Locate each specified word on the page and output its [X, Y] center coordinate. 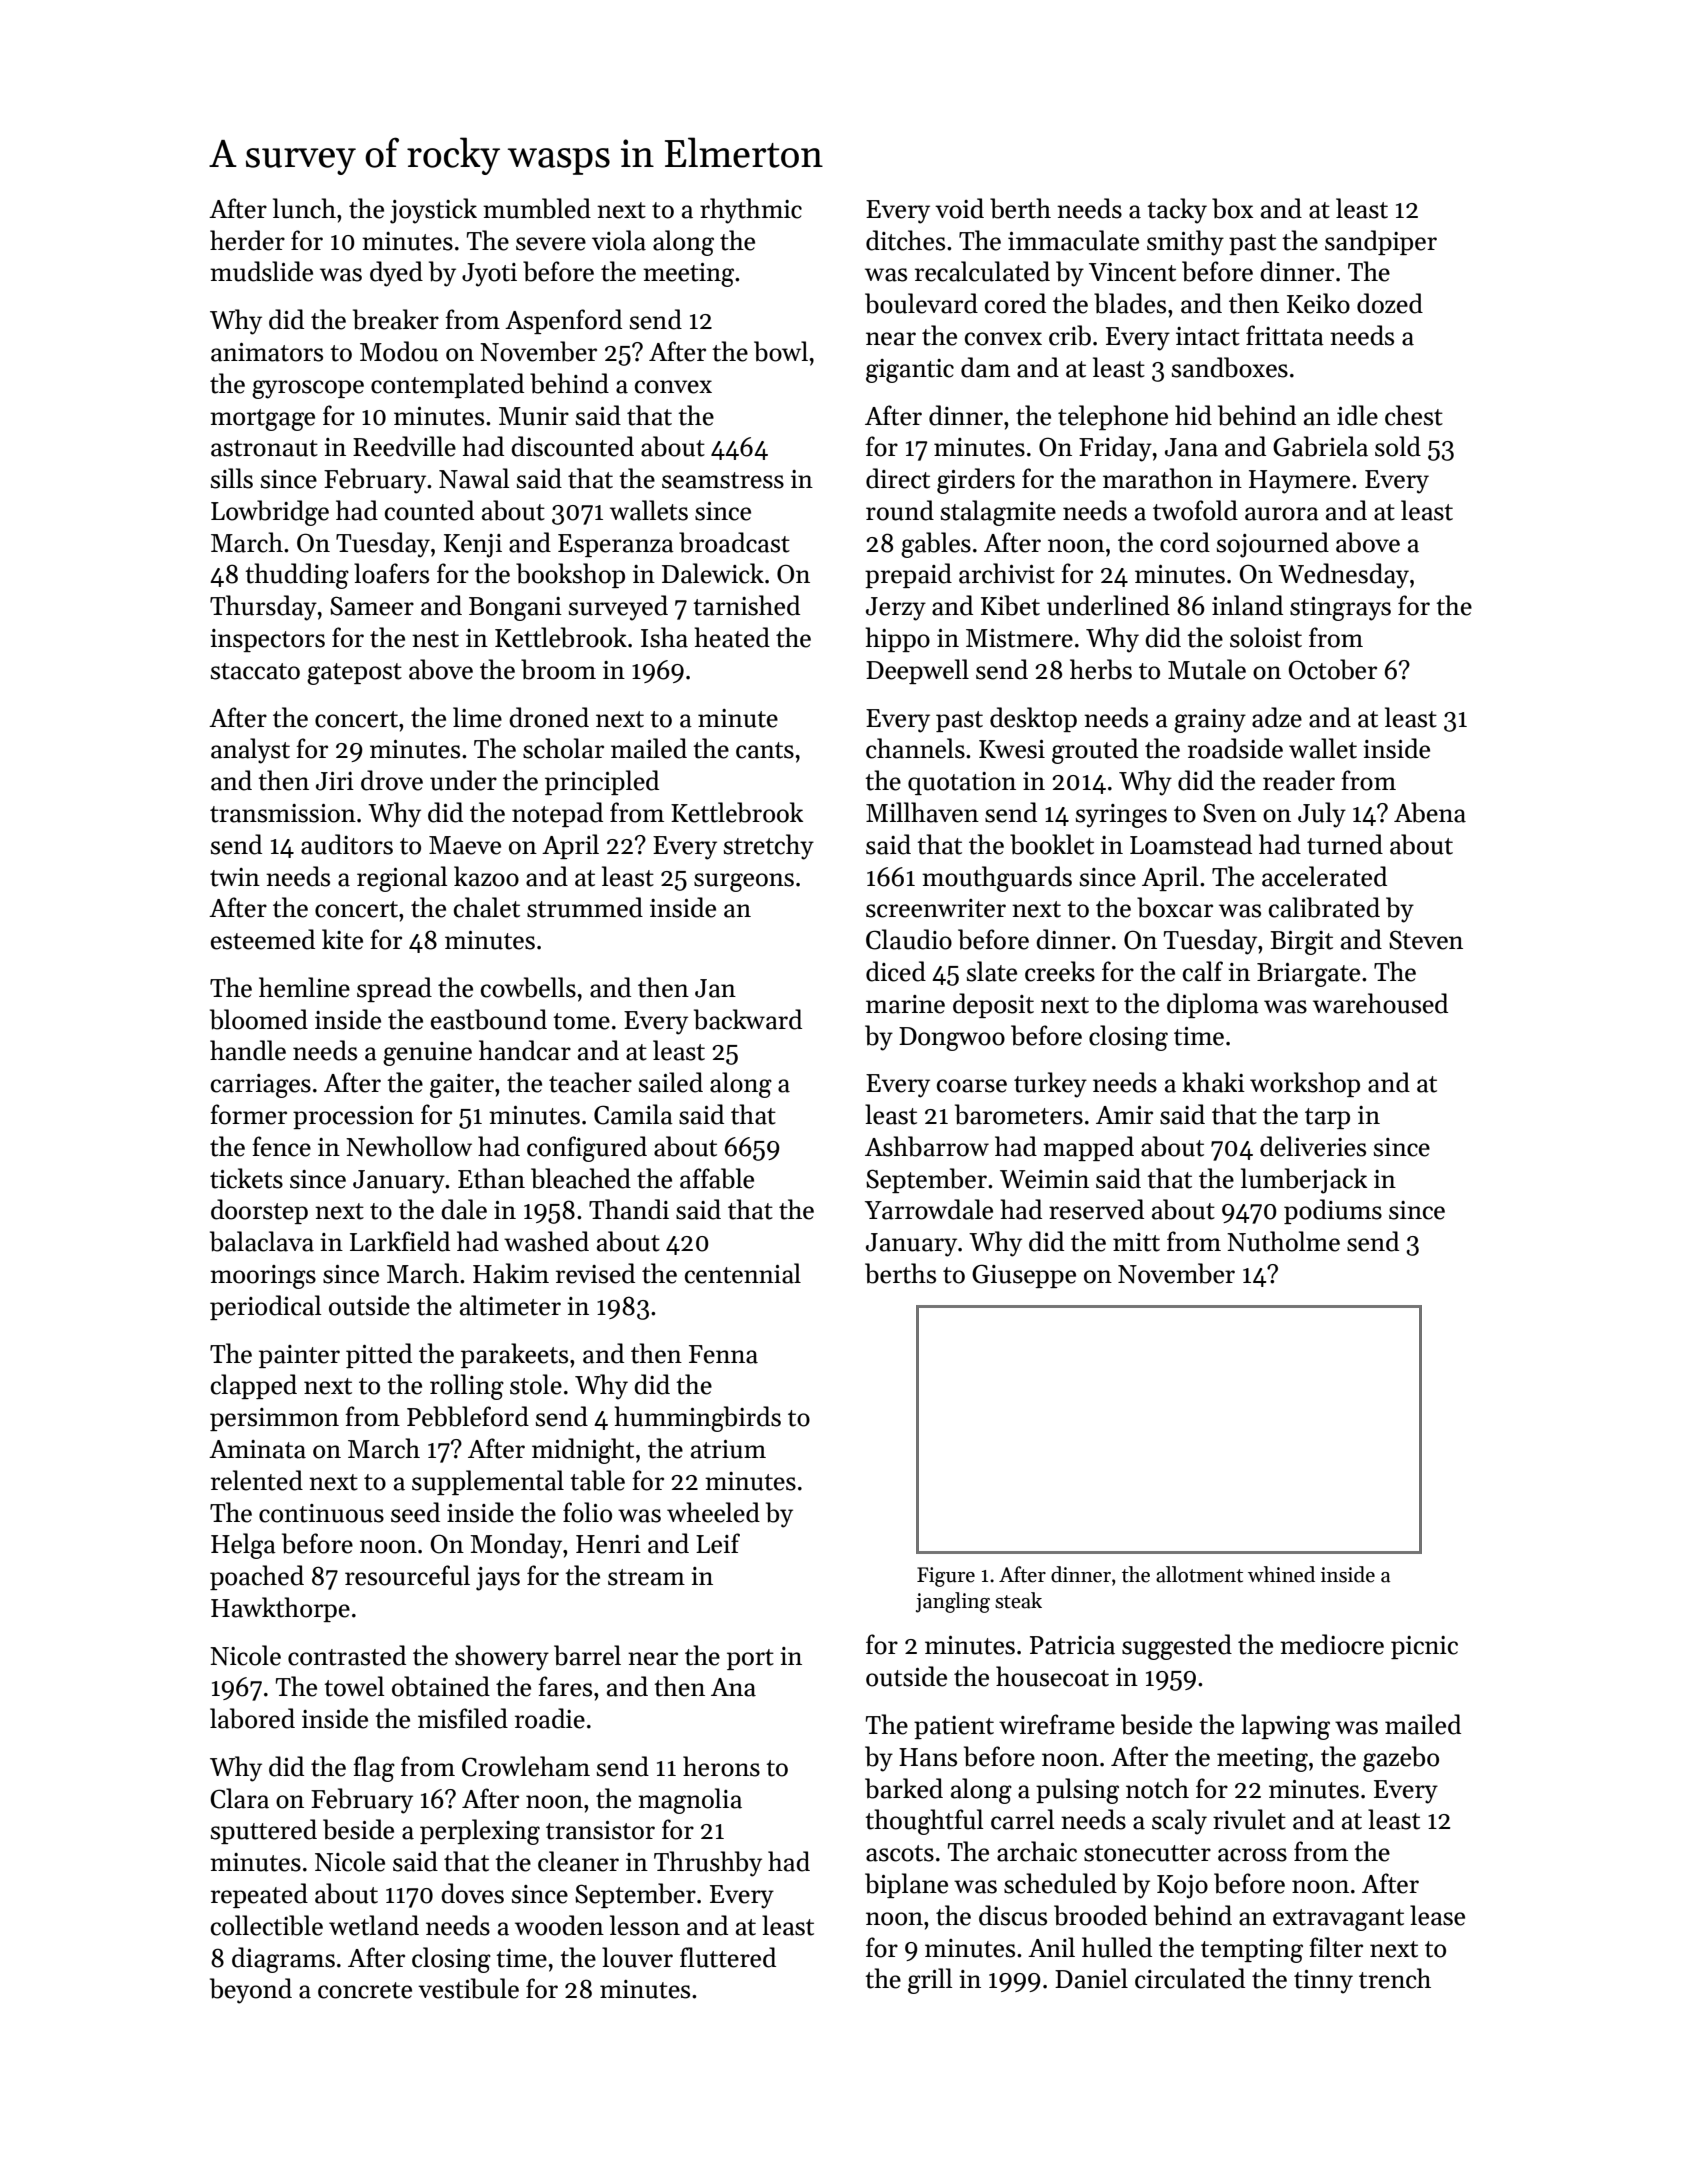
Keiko [1318, 303]
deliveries [1313, 1146]
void [959, 208]
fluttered [728, 1957]
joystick [433, 211]
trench [1395, 1978]
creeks [1060, 971]
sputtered [264, 1831]
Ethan [491, 1178]
